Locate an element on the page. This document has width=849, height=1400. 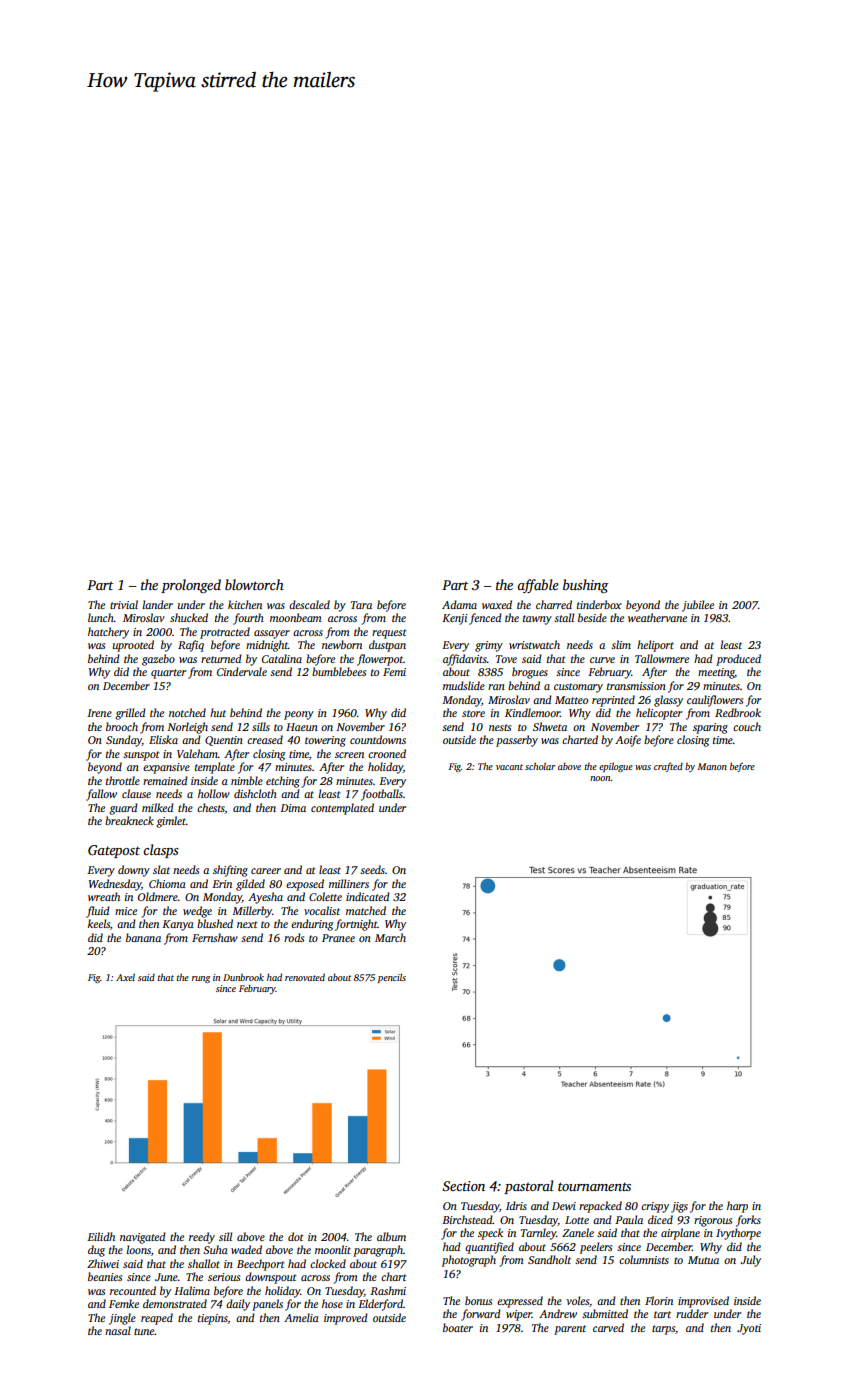
Axel is located at coordinates (125, 977).
